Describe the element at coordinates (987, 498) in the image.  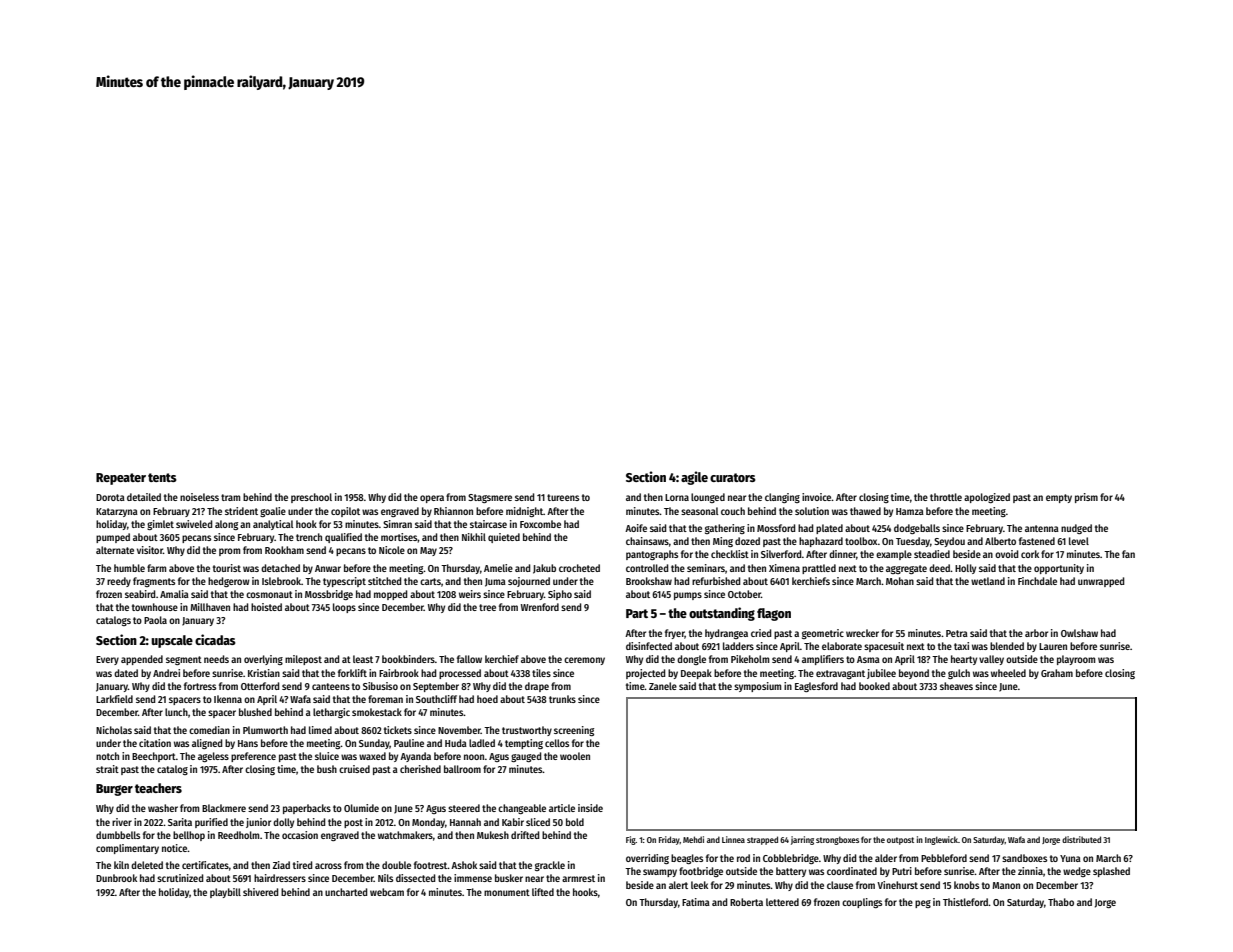
I see `apologized` at that location.
